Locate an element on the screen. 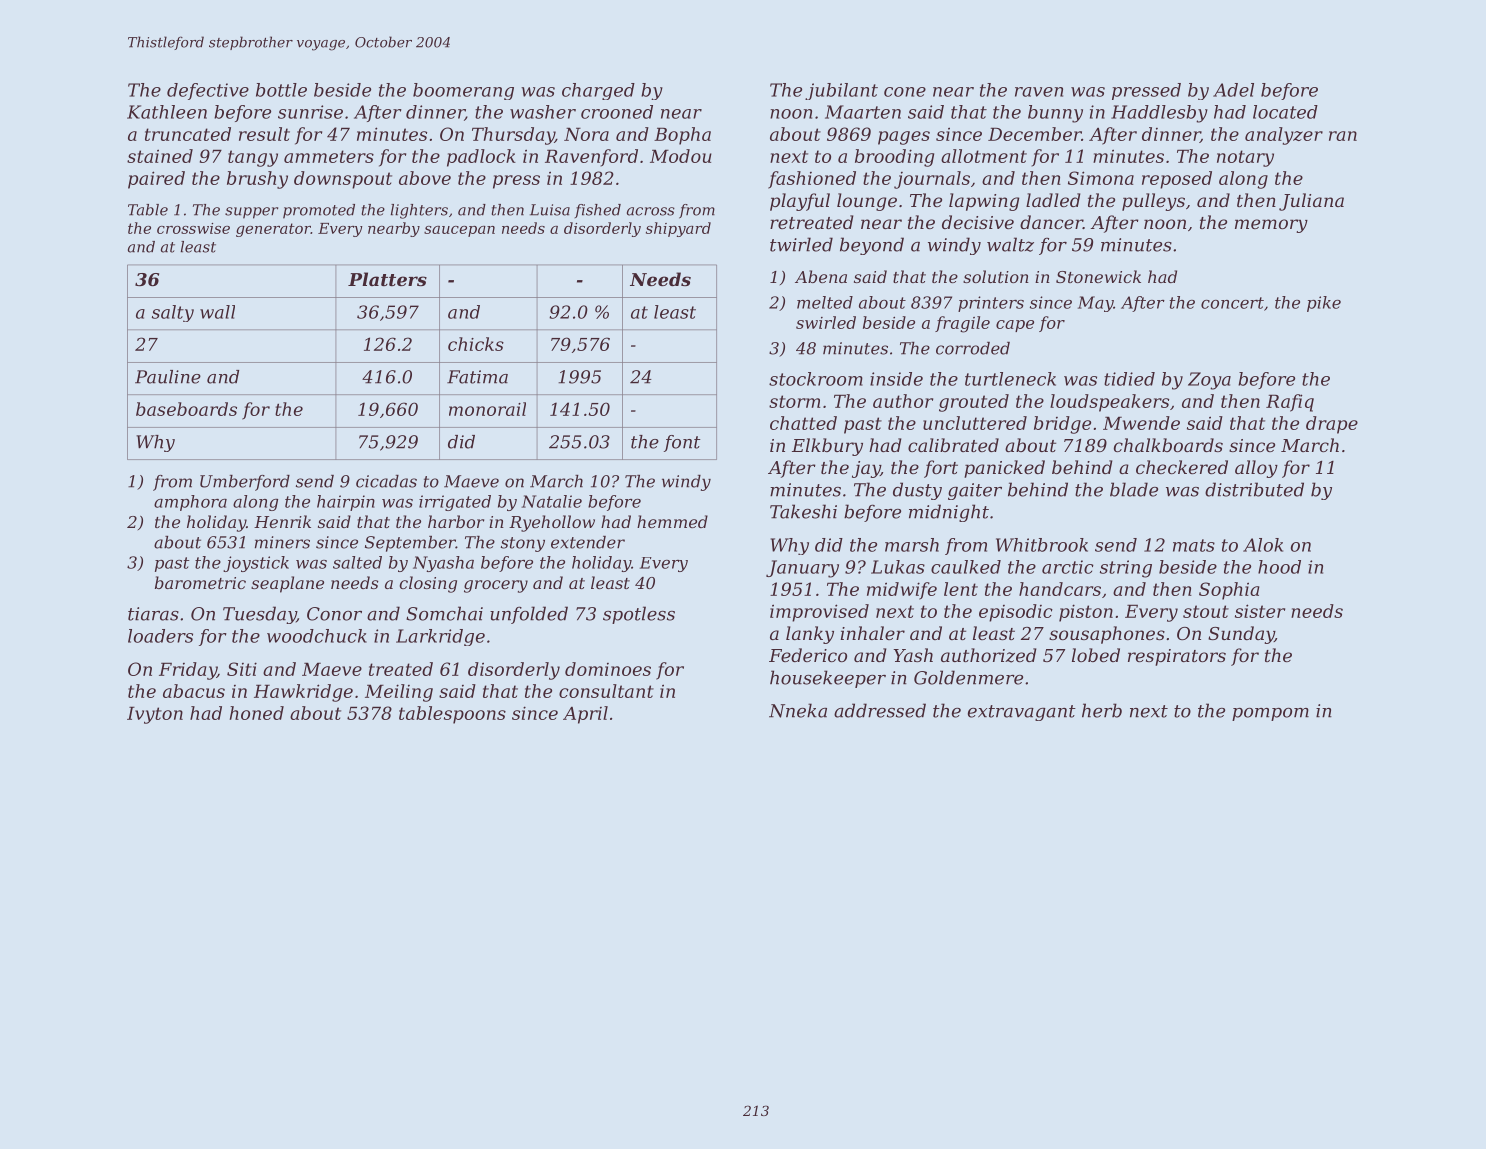 Image resolution: width=1486 pixels, height=1149 pixels. turtleneck is located at coordinates (1010, 379).
